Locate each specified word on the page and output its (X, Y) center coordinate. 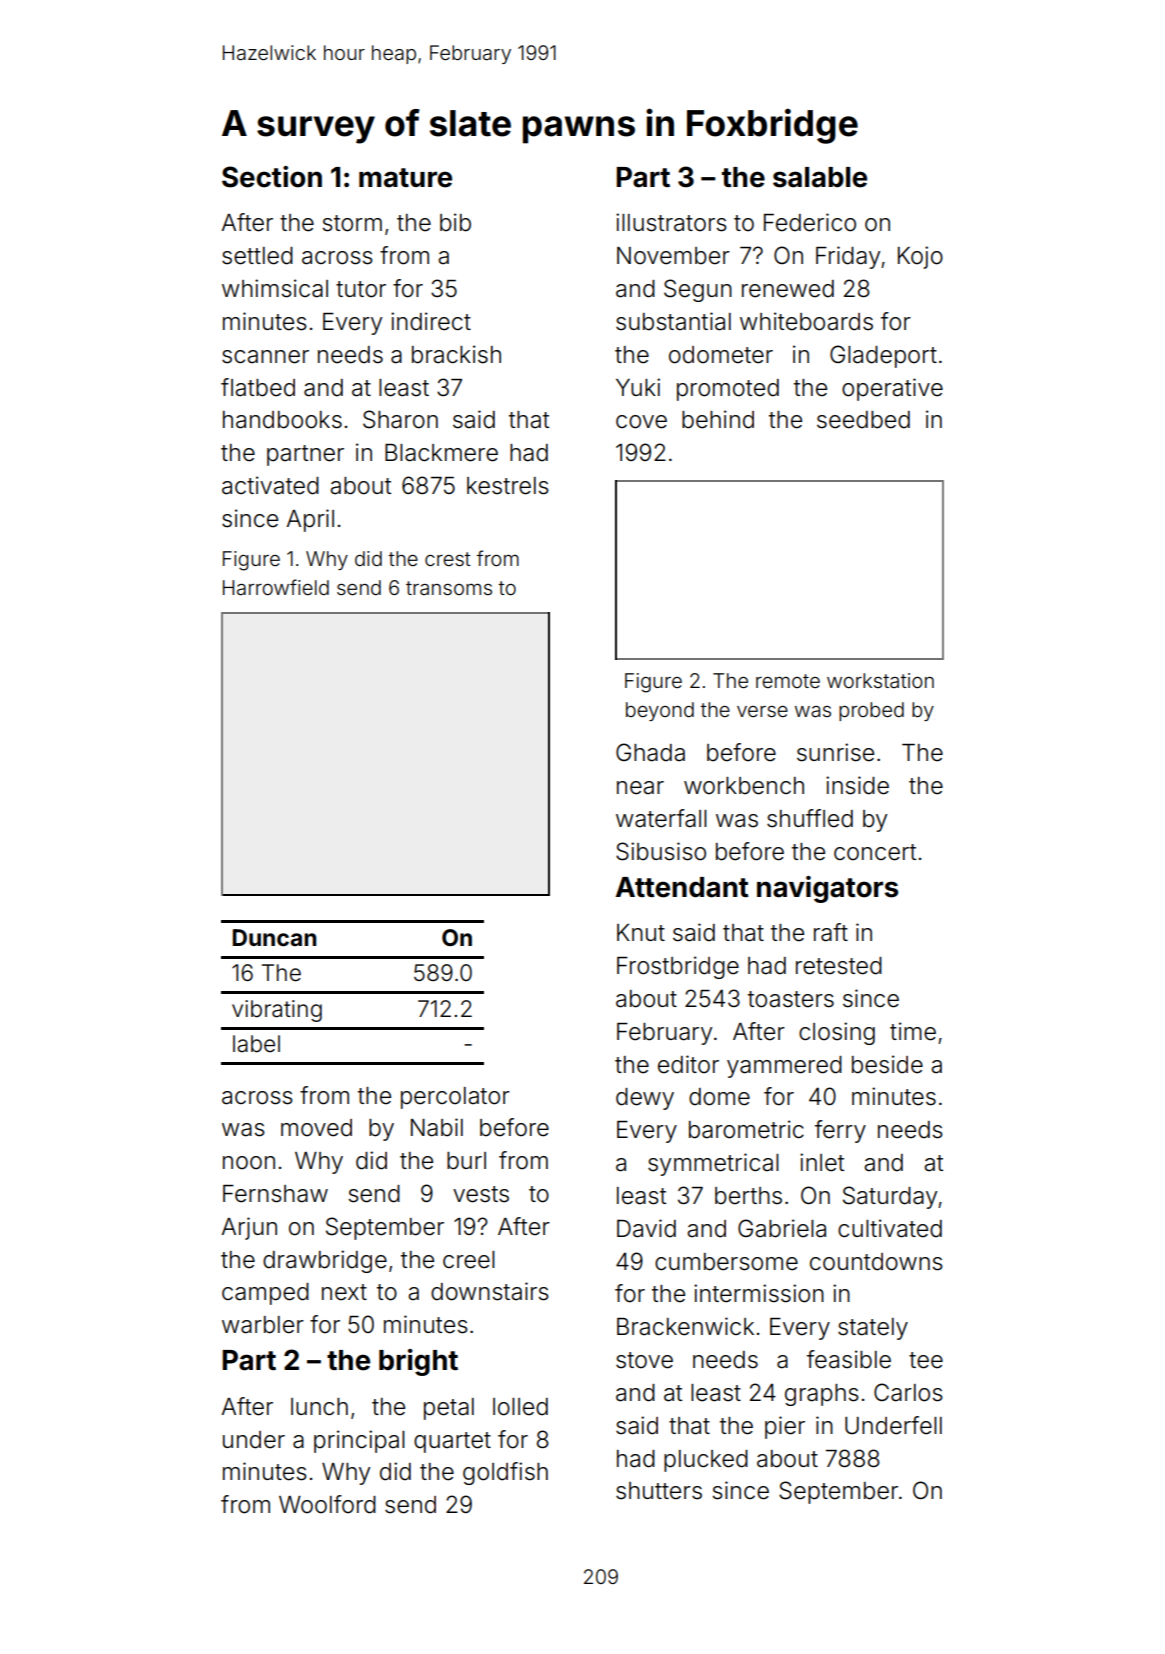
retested (839, 966)
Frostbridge (678, 967)
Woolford (327, 1504)
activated (270, 485)
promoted (728, 390)
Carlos (908, 1392)
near (640, 788)
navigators (827, 889)
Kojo (920, 257)
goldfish (505, 1473)
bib (455, 222)
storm (352, 223)
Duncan (274, 938)
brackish (456, 354)
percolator (455, 1098)
